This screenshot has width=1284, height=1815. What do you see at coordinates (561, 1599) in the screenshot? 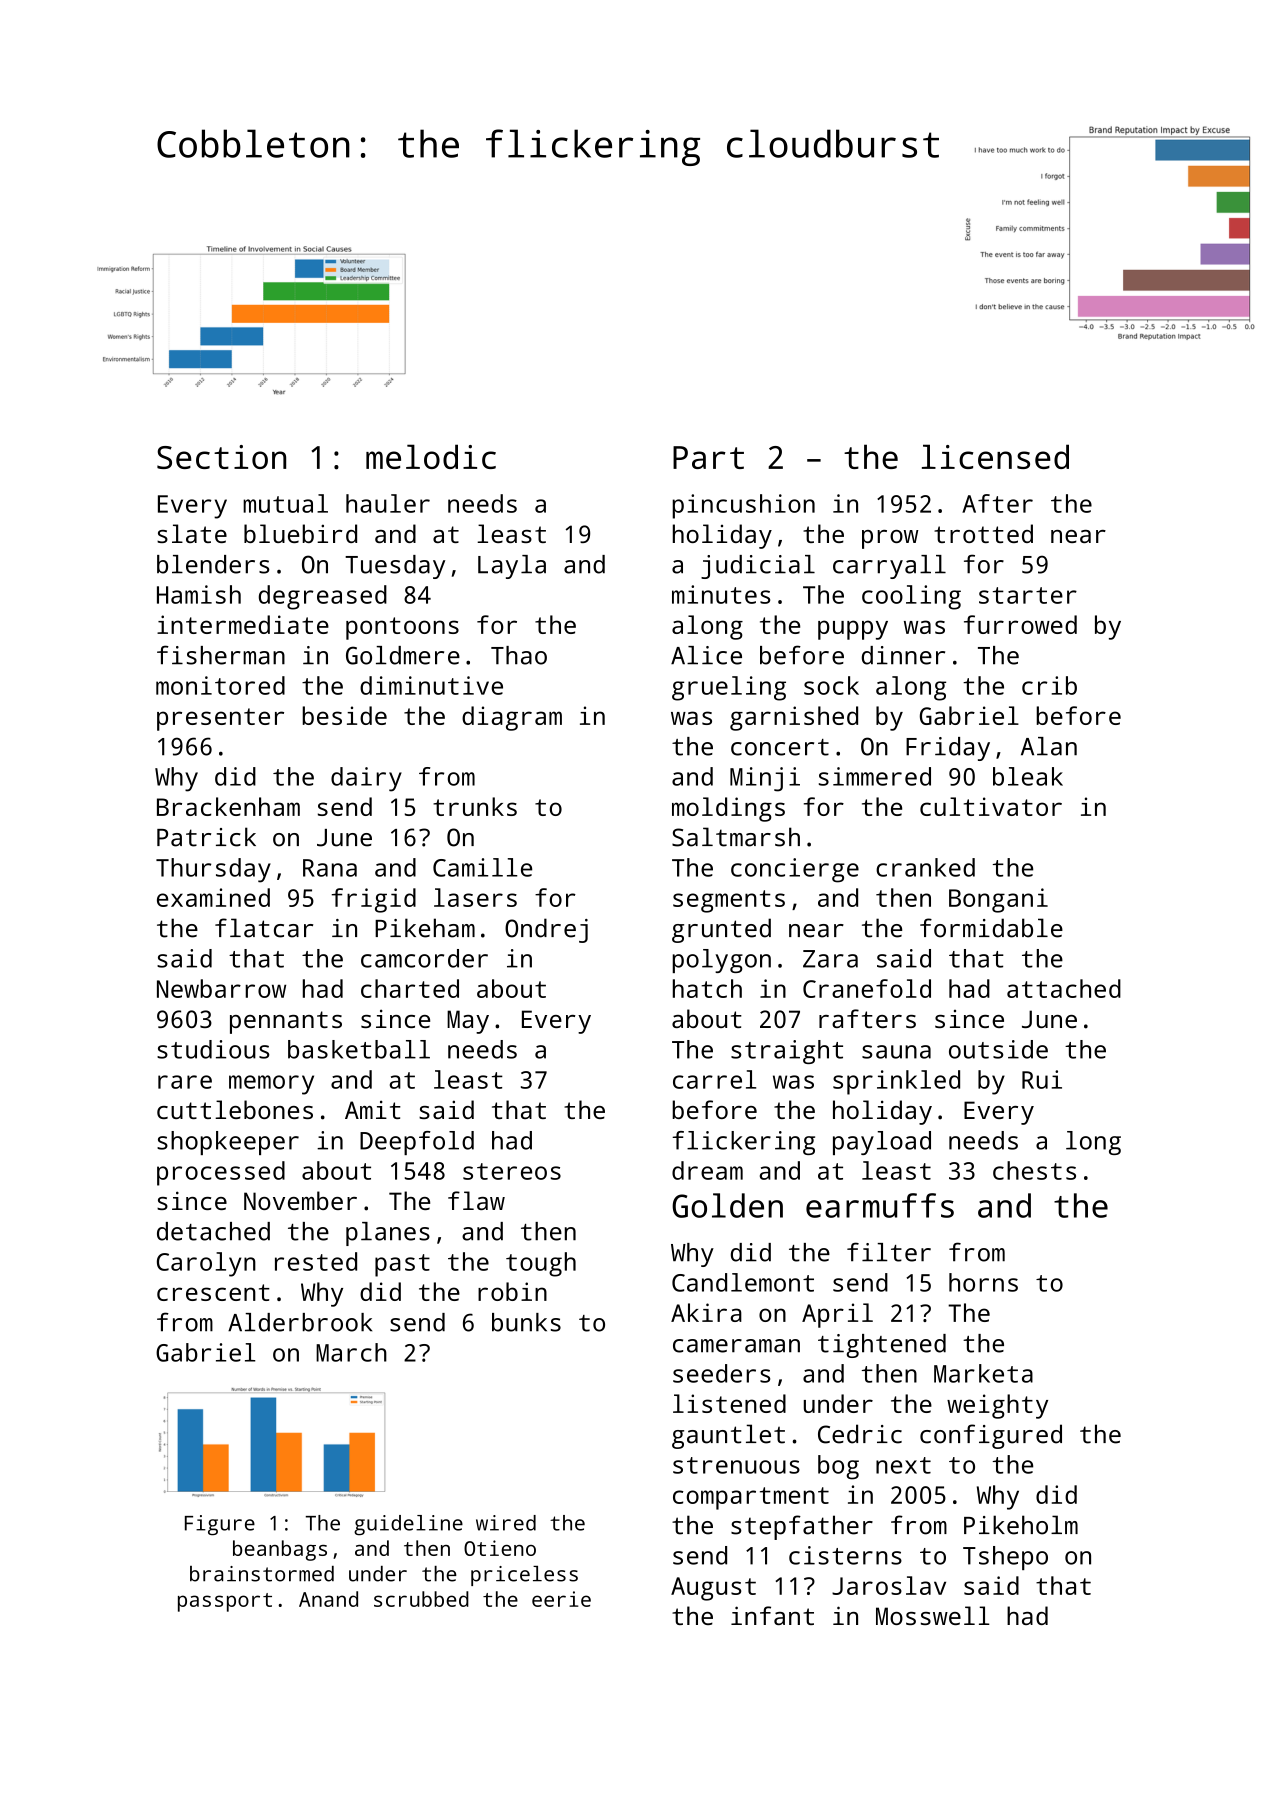
I see `eerie` at bounding box center [561, 1599].
